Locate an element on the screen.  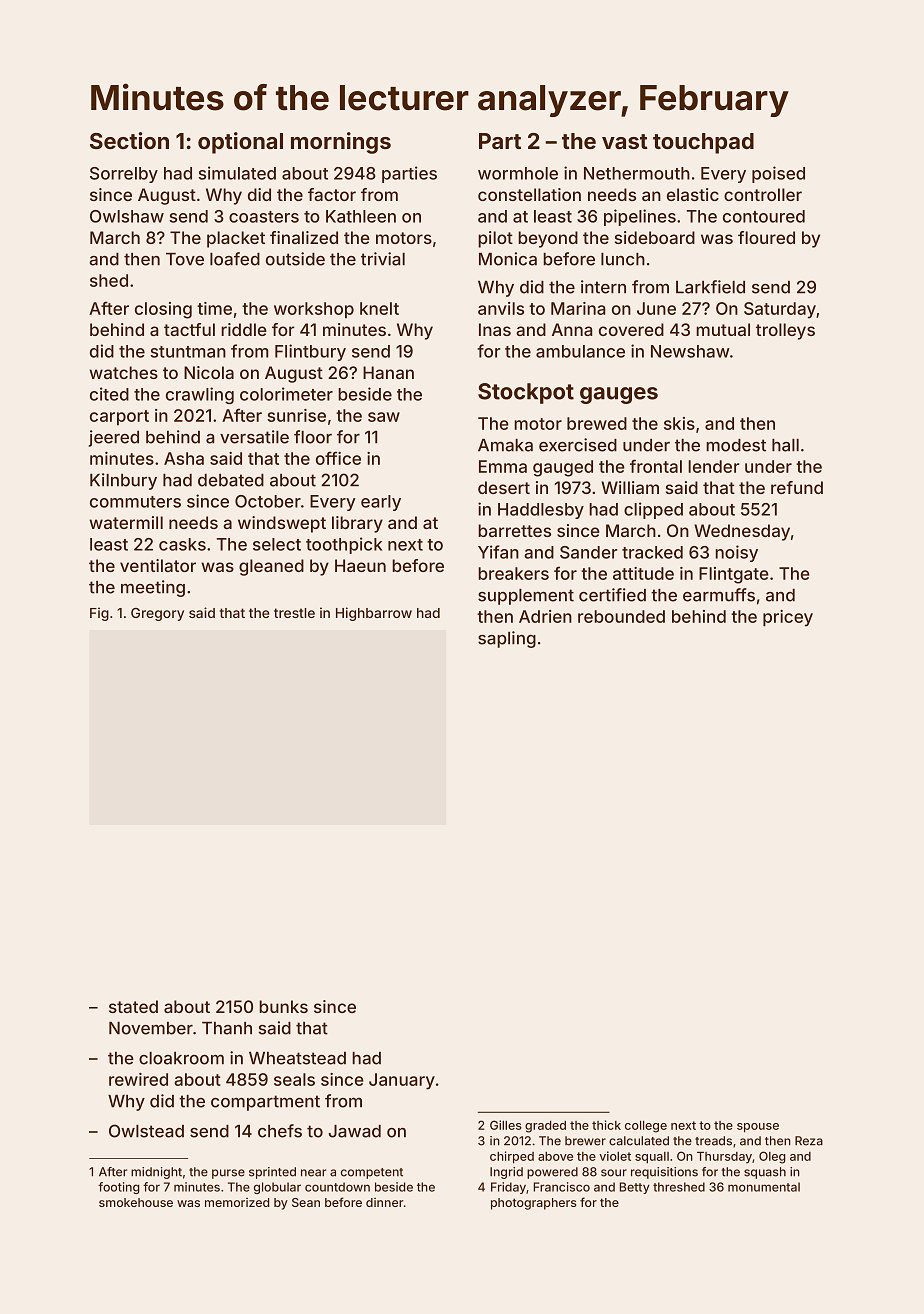
coasters is located at coordinates (264, 217).
